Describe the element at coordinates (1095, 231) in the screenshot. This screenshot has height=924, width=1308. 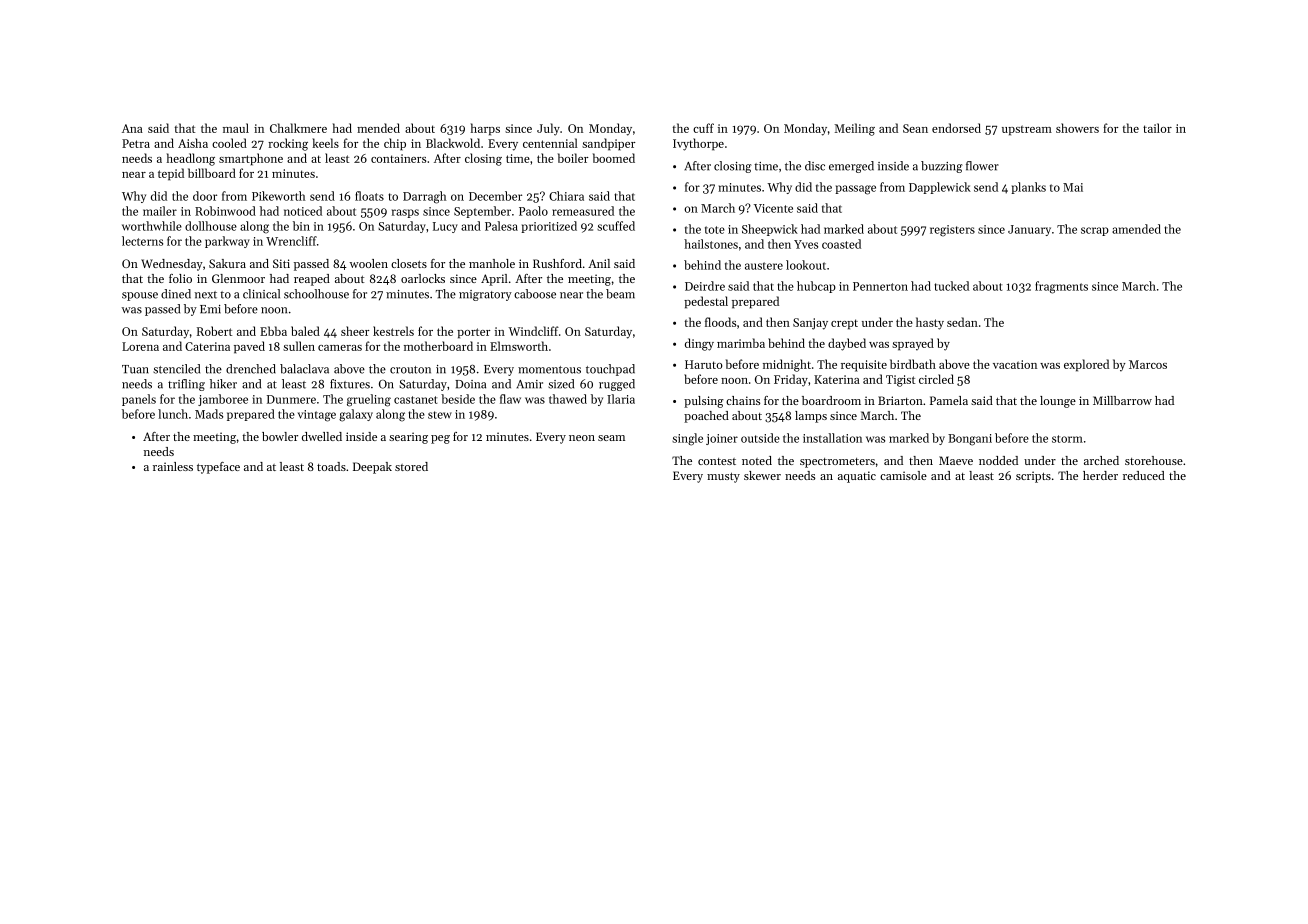
I see `scrap` at that location.
